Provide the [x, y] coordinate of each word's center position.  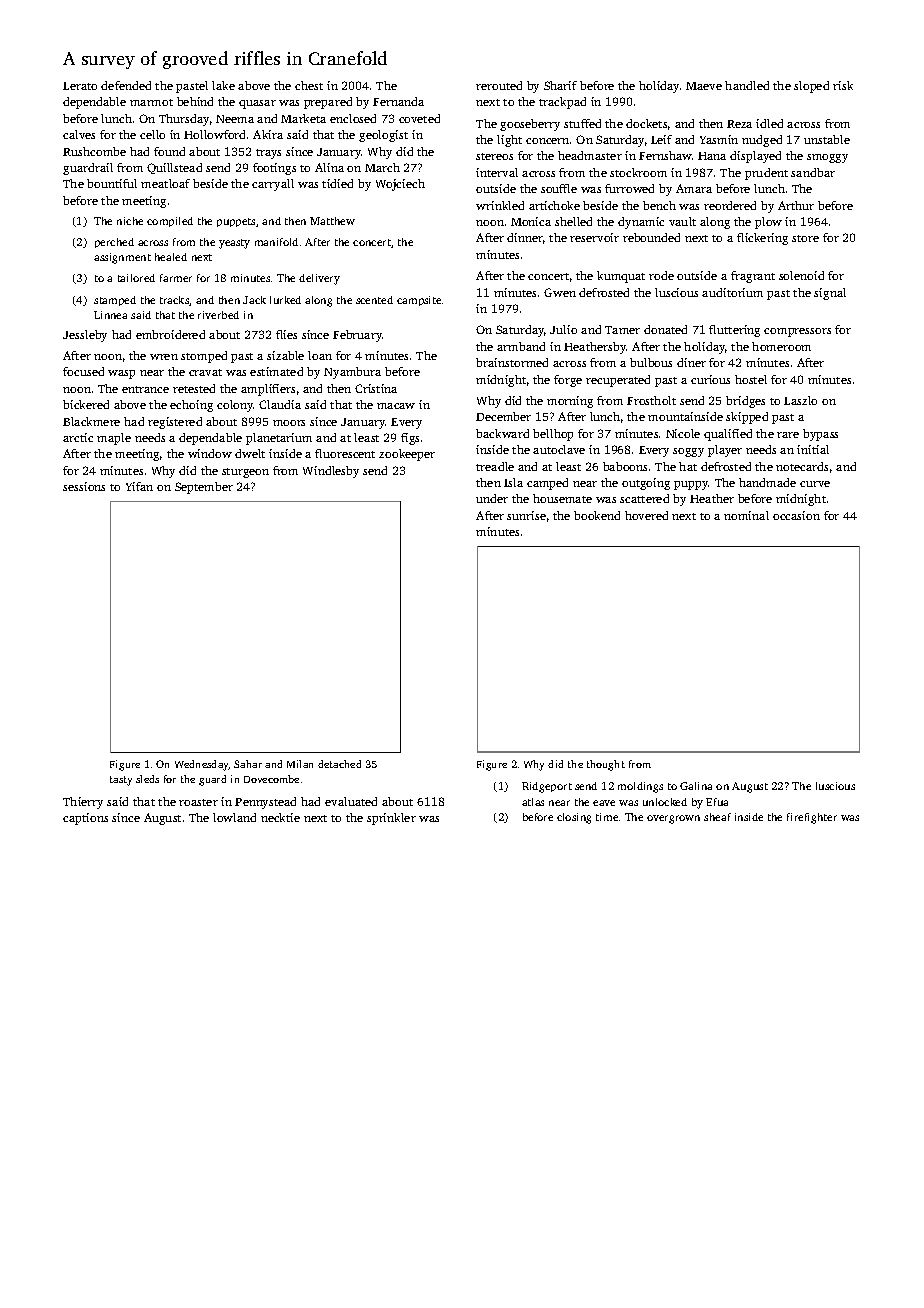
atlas [533, 802]
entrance [145, 389]
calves [79, 134]
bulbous [651, 362]
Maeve [704, 86]
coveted [419, 118]
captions [85, 819]
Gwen [560, 292]
